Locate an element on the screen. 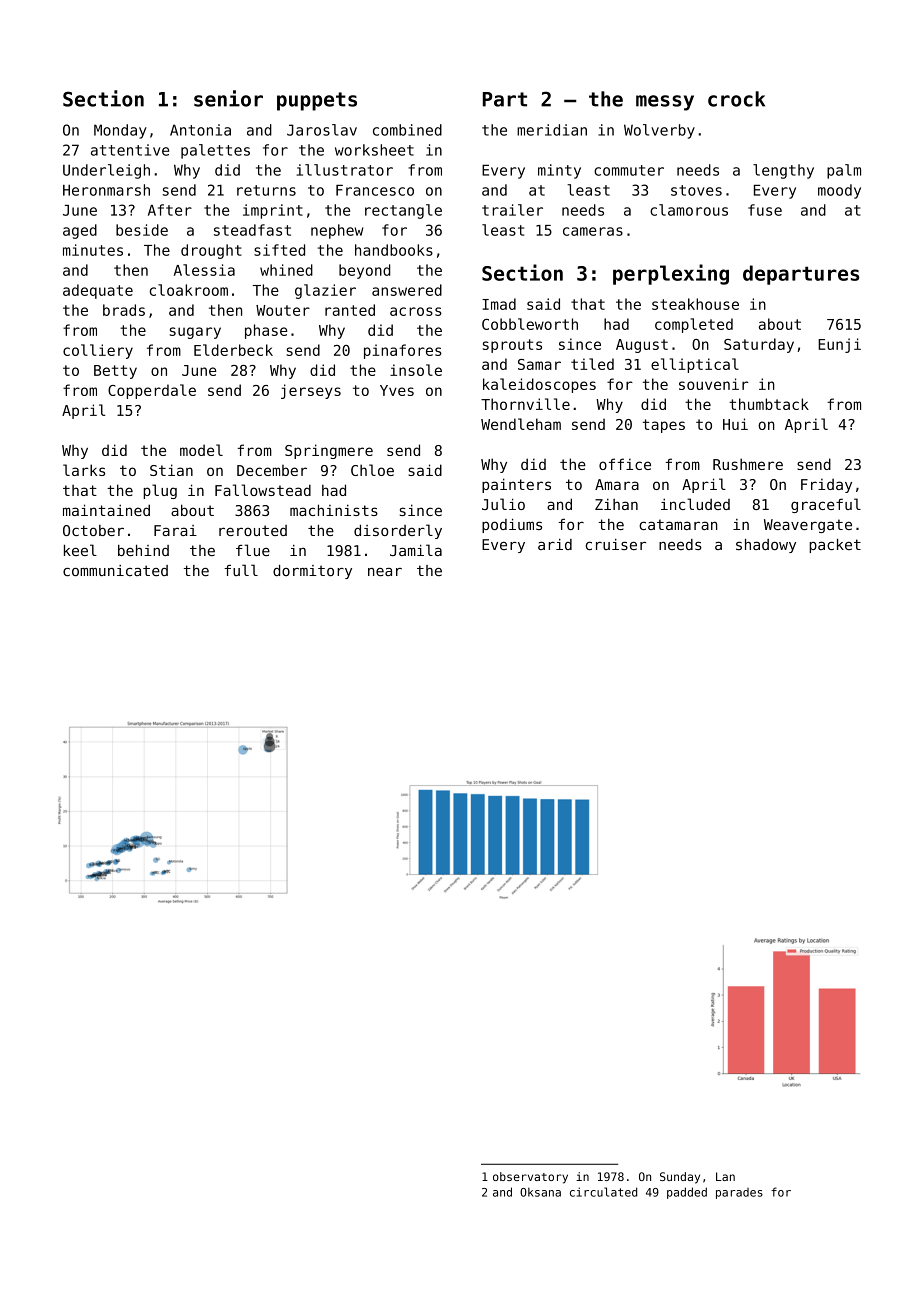 The height and width of the screenshot is (1314, 924). near is located at coordinates (385, 572).
